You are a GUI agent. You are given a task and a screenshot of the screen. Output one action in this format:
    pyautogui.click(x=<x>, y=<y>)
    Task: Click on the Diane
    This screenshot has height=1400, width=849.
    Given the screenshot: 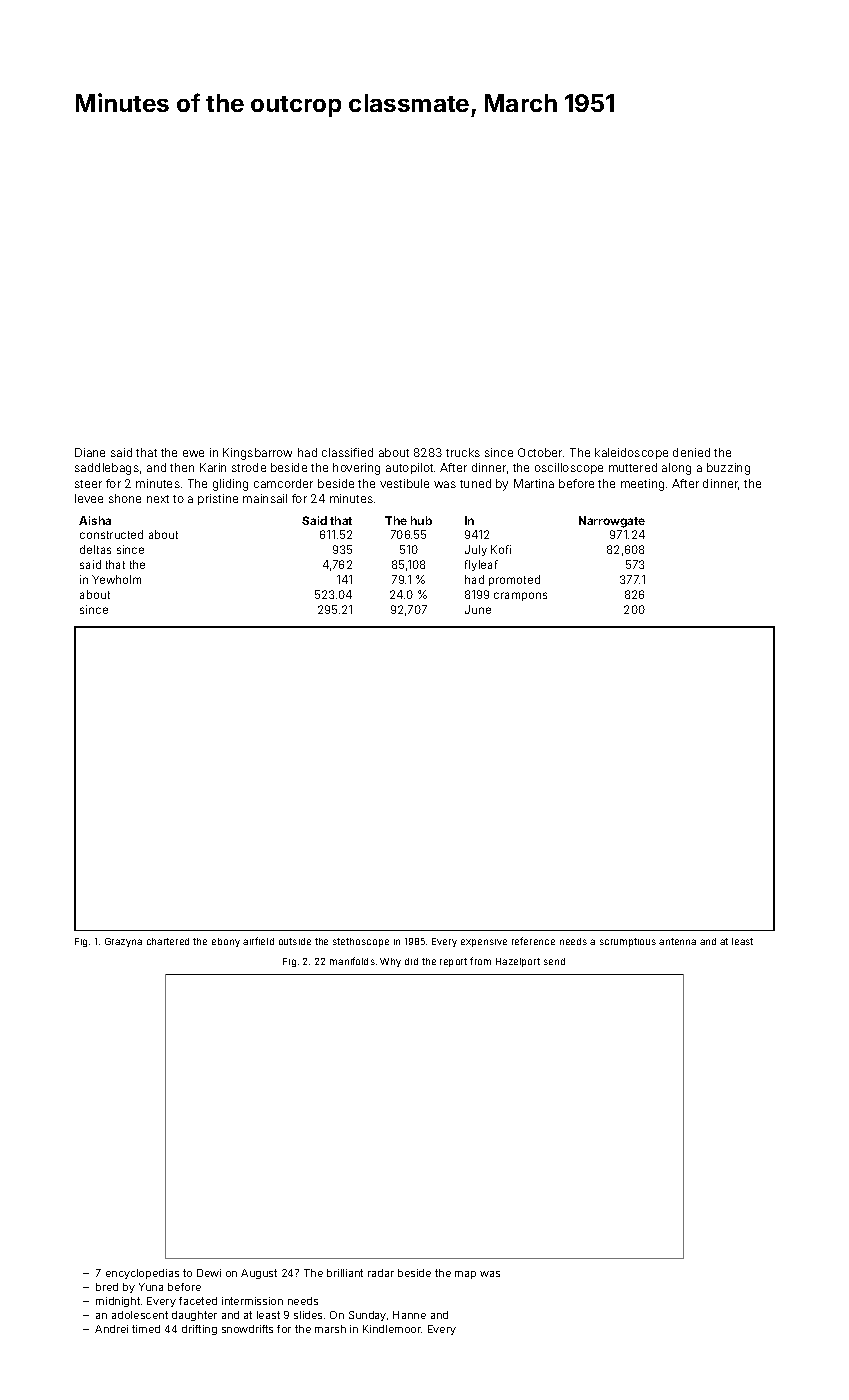 What is the action you would take?
    pyautogui.click(x=90, y=452)
